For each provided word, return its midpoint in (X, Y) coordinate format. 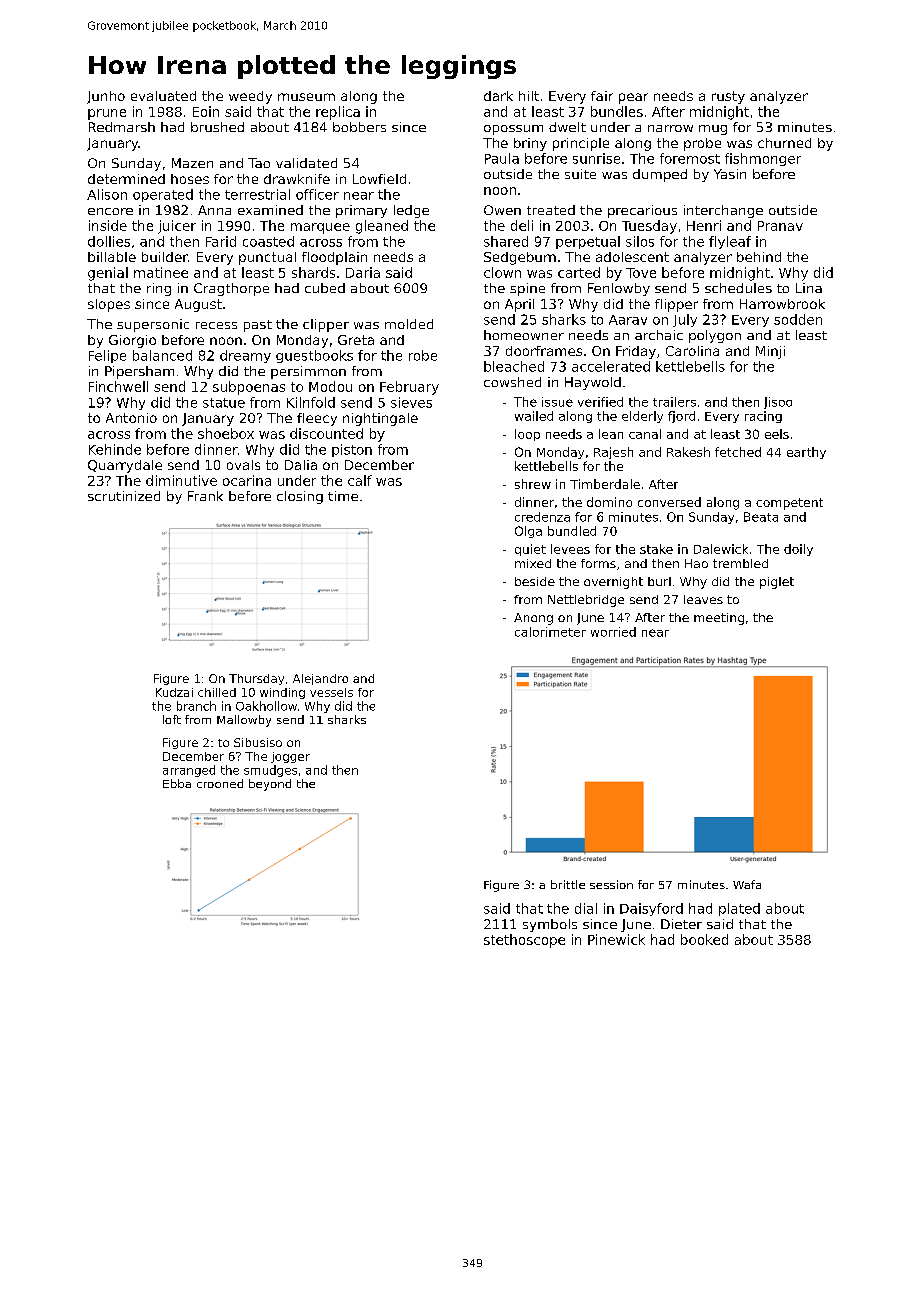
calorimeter (550, 632)
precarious (642, 211)
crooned (220, 783)
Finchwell (118, 386)
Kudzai (174, 692)
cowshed (512, 382)
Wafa (747, 884)
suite (580, 174)
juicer (177, 227)
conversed (669, 502)
